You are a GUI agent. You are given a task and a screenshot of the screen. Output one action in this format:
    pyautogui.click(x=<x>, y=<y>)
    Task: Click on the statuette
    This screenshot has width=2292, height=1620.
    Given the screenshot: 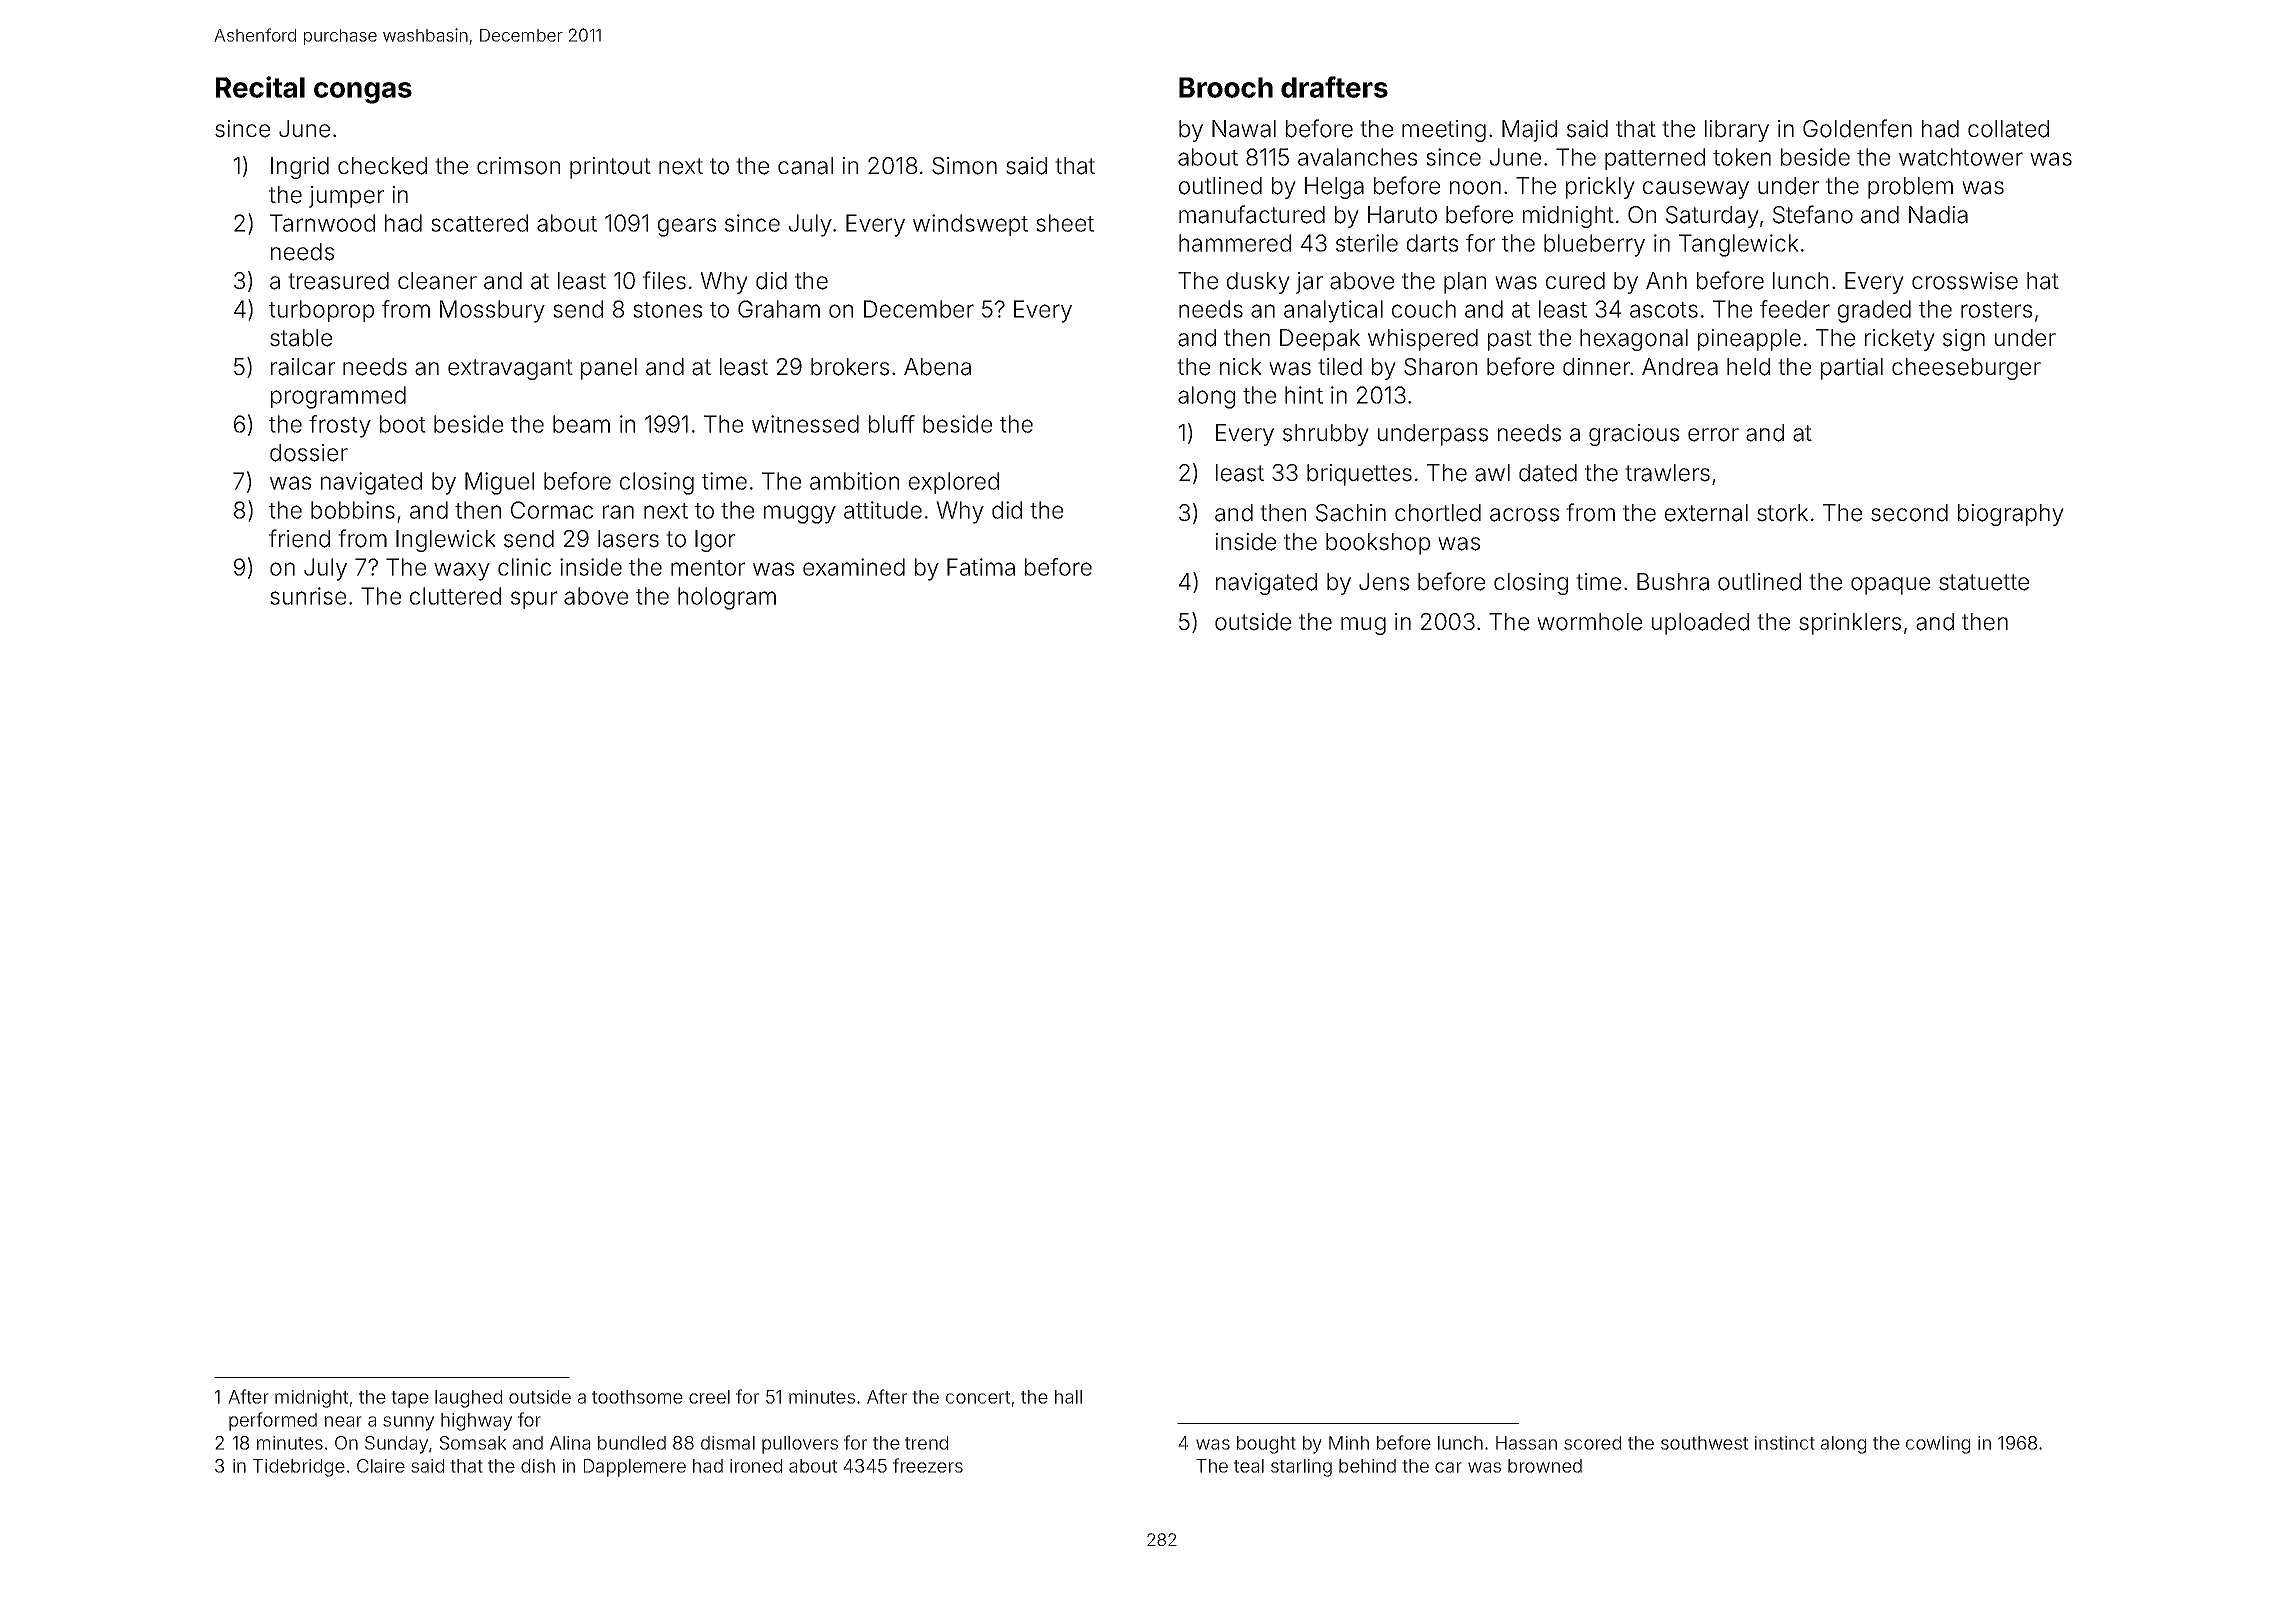 What is the action you would take?
    pyautogui.click(x=1984, y=582)
